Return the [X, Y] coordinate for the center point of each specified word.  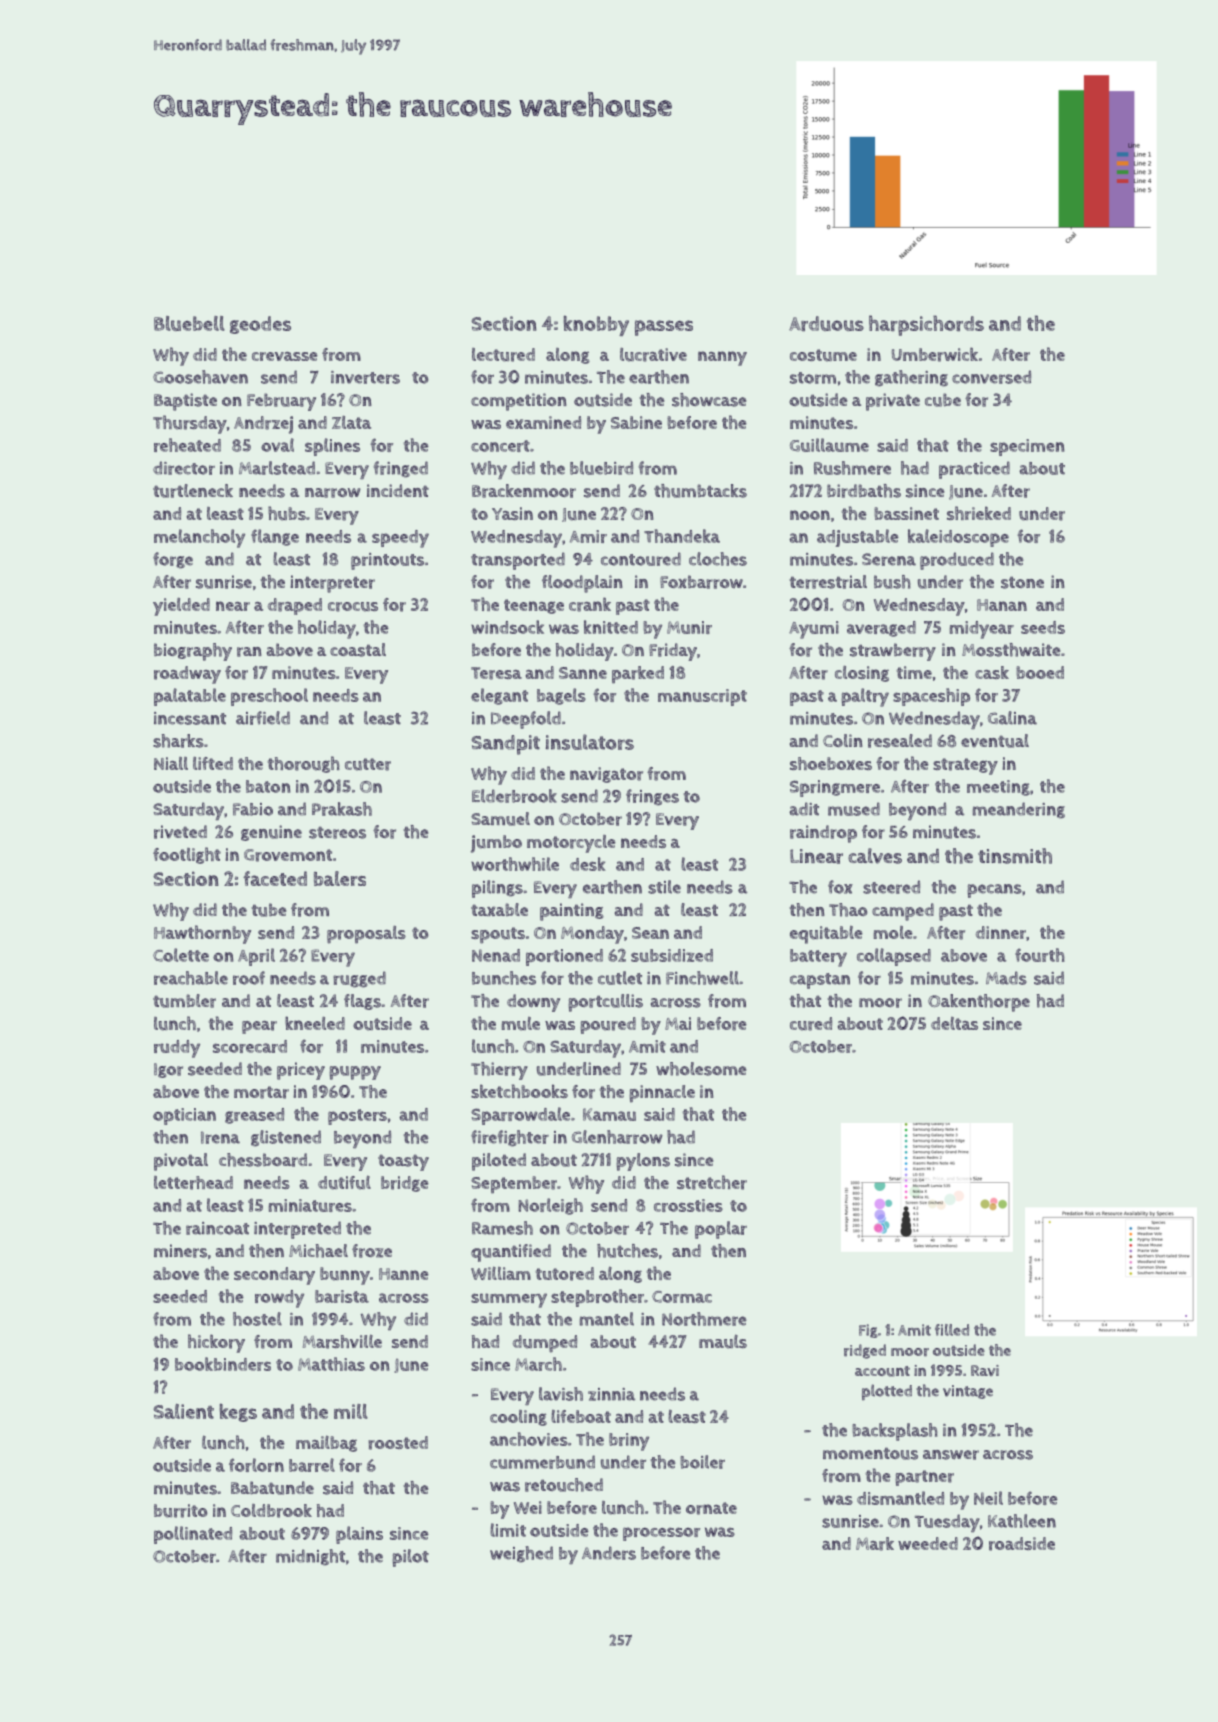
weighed [521, 1554]
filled [952, 1330]
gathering [911, 378]
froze [372, 1251]
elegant [499, 696]
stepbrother [597, 1298]
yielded [181, 607]
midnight [310, 1557]
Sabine [636, 422]
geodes [260, 325]
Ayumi [814, 630]
